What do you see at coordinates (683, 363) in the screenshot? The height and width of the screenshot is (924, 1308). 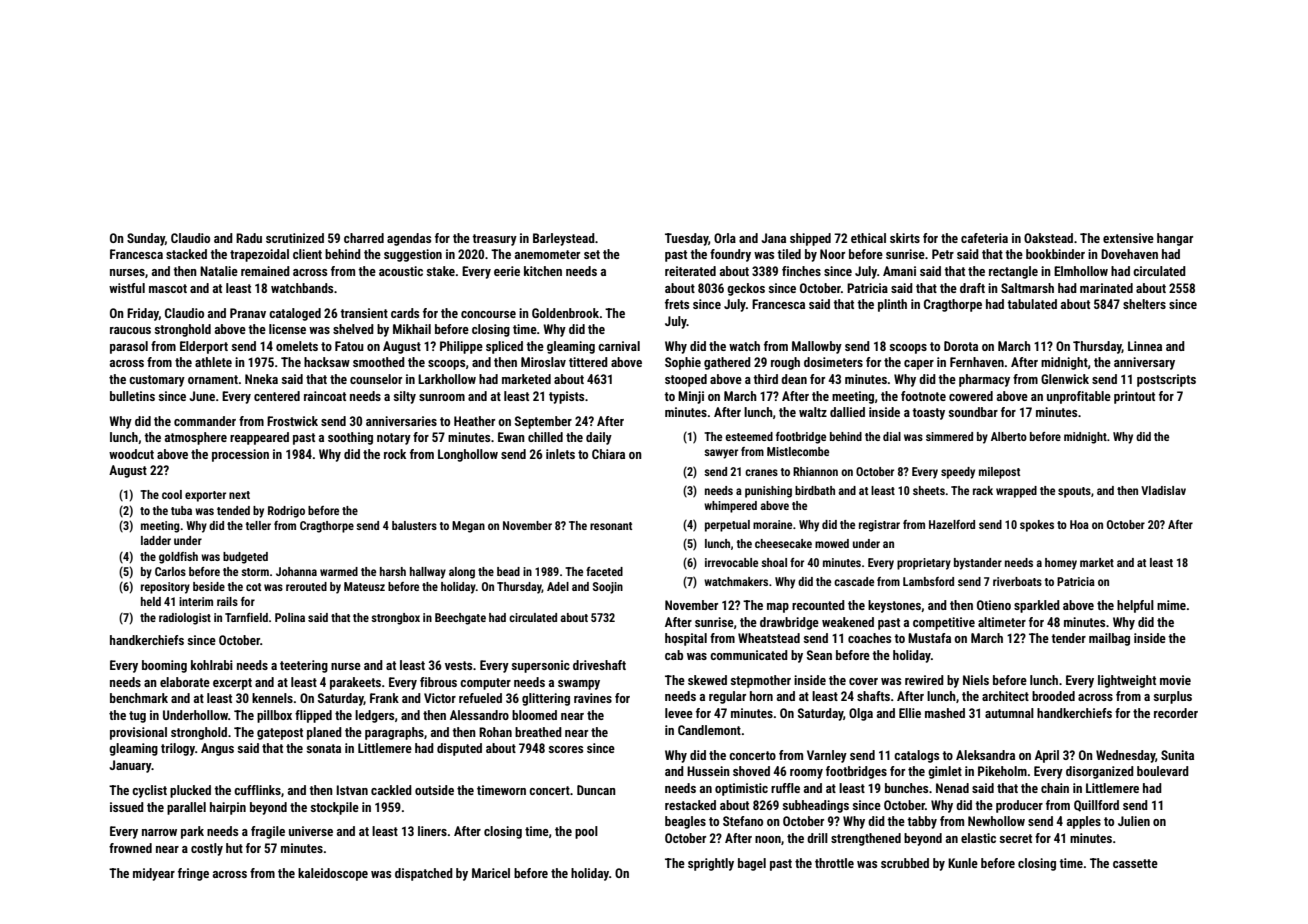 I see `Sophie` at bounding box center [683, 363].
